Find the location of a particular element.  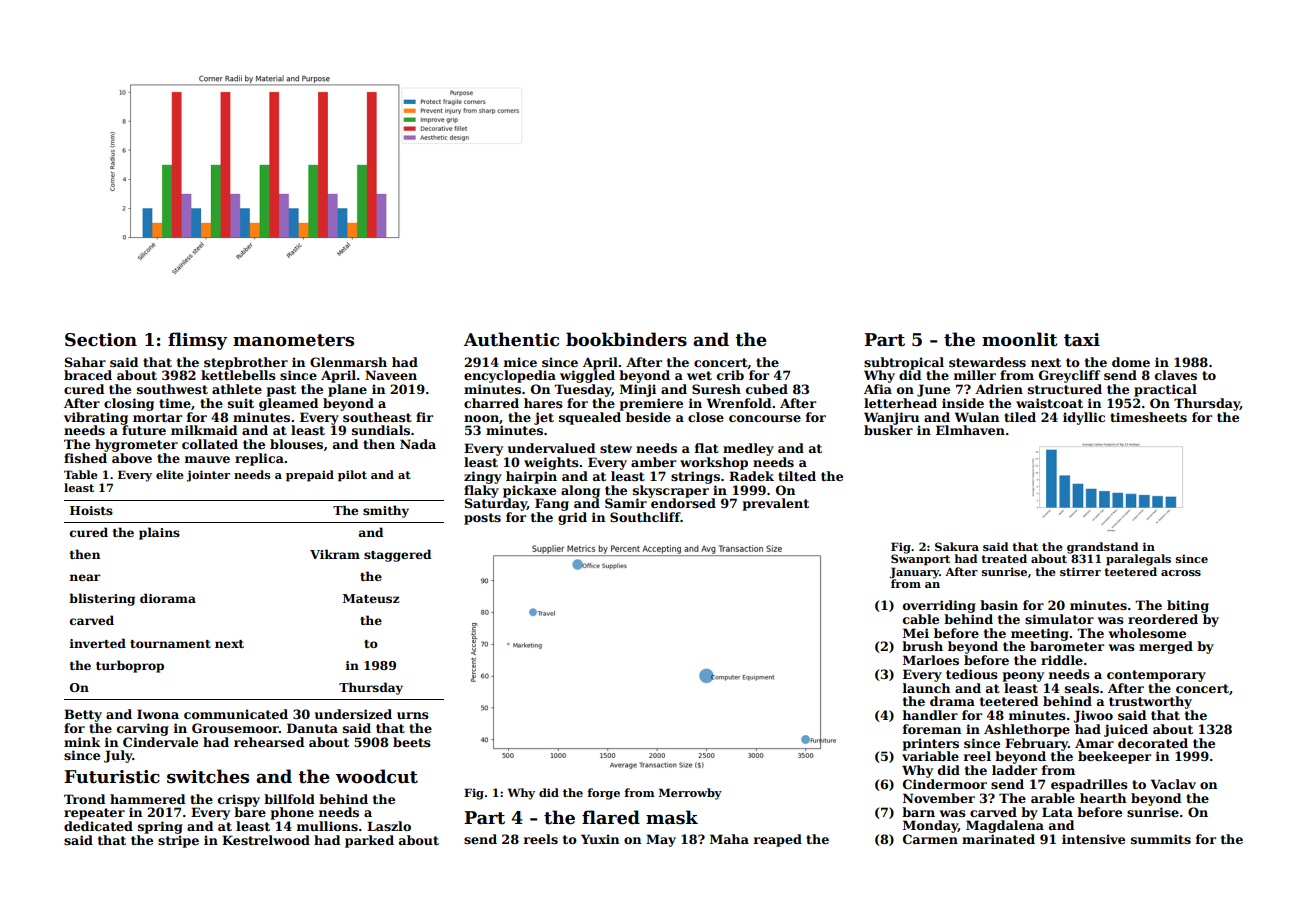

Mateusz is located at coordinates (371, 598).
